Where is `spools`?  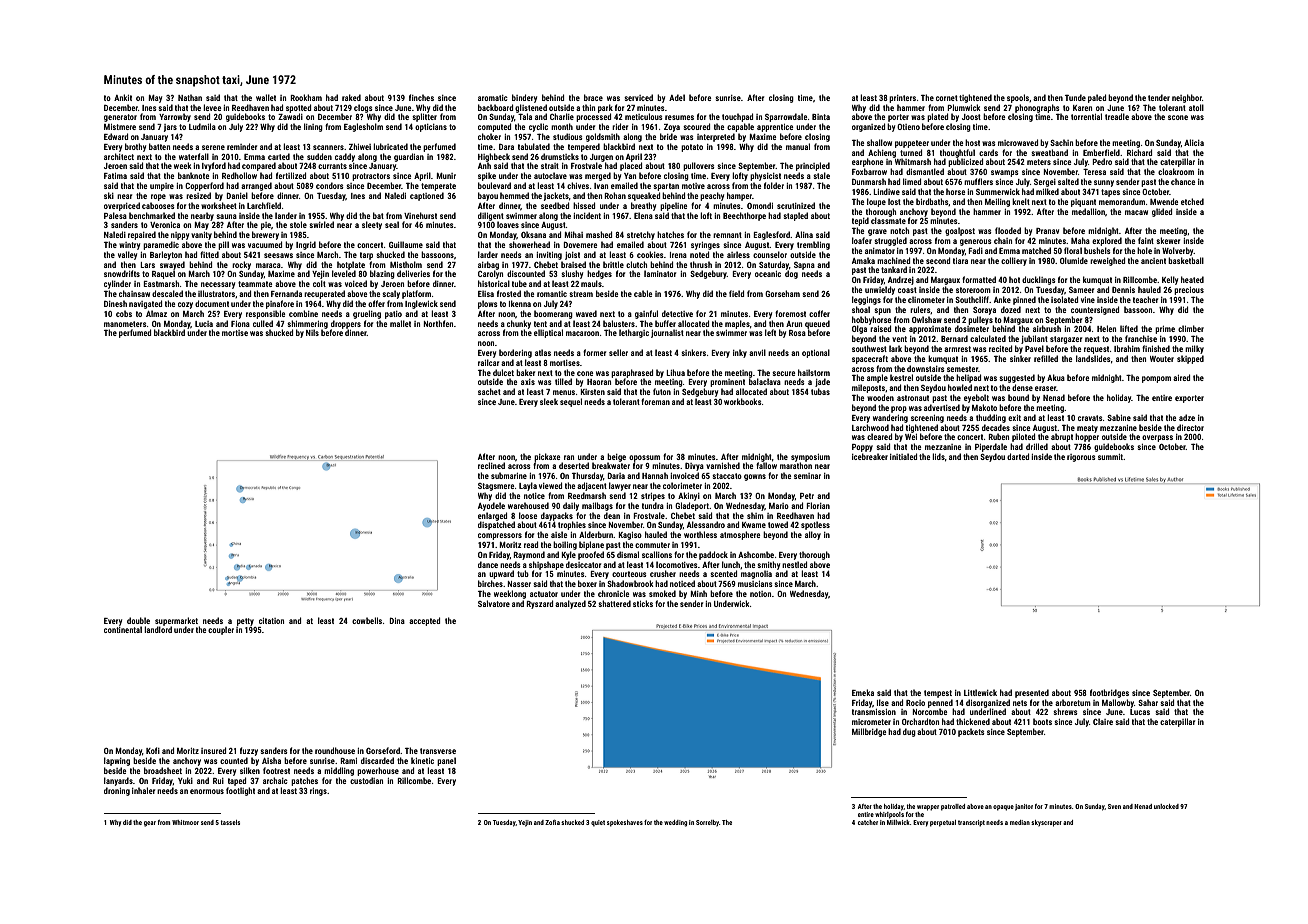 spools is located at coordinates (1018, 98).
